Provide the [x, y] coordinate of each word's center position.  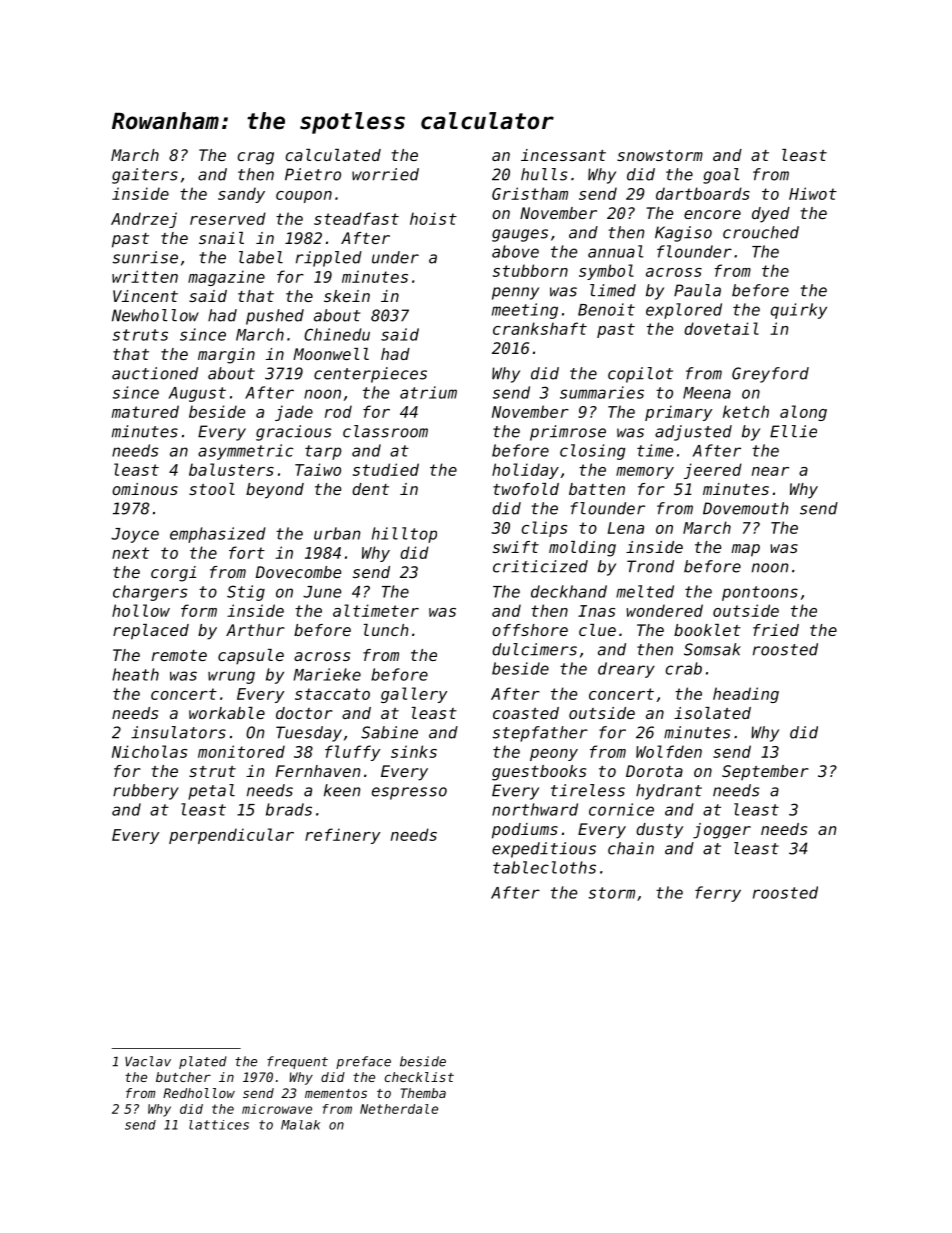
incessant [563, 155]
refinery [342, 836]
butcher [183, 1077]
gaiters [145, 176]
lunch [386, 630]
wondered [664, 610]
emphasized [218, 535]
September [765, 772]
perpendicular [231, 836]
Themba [423, 1093]
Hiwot [813, 193]
